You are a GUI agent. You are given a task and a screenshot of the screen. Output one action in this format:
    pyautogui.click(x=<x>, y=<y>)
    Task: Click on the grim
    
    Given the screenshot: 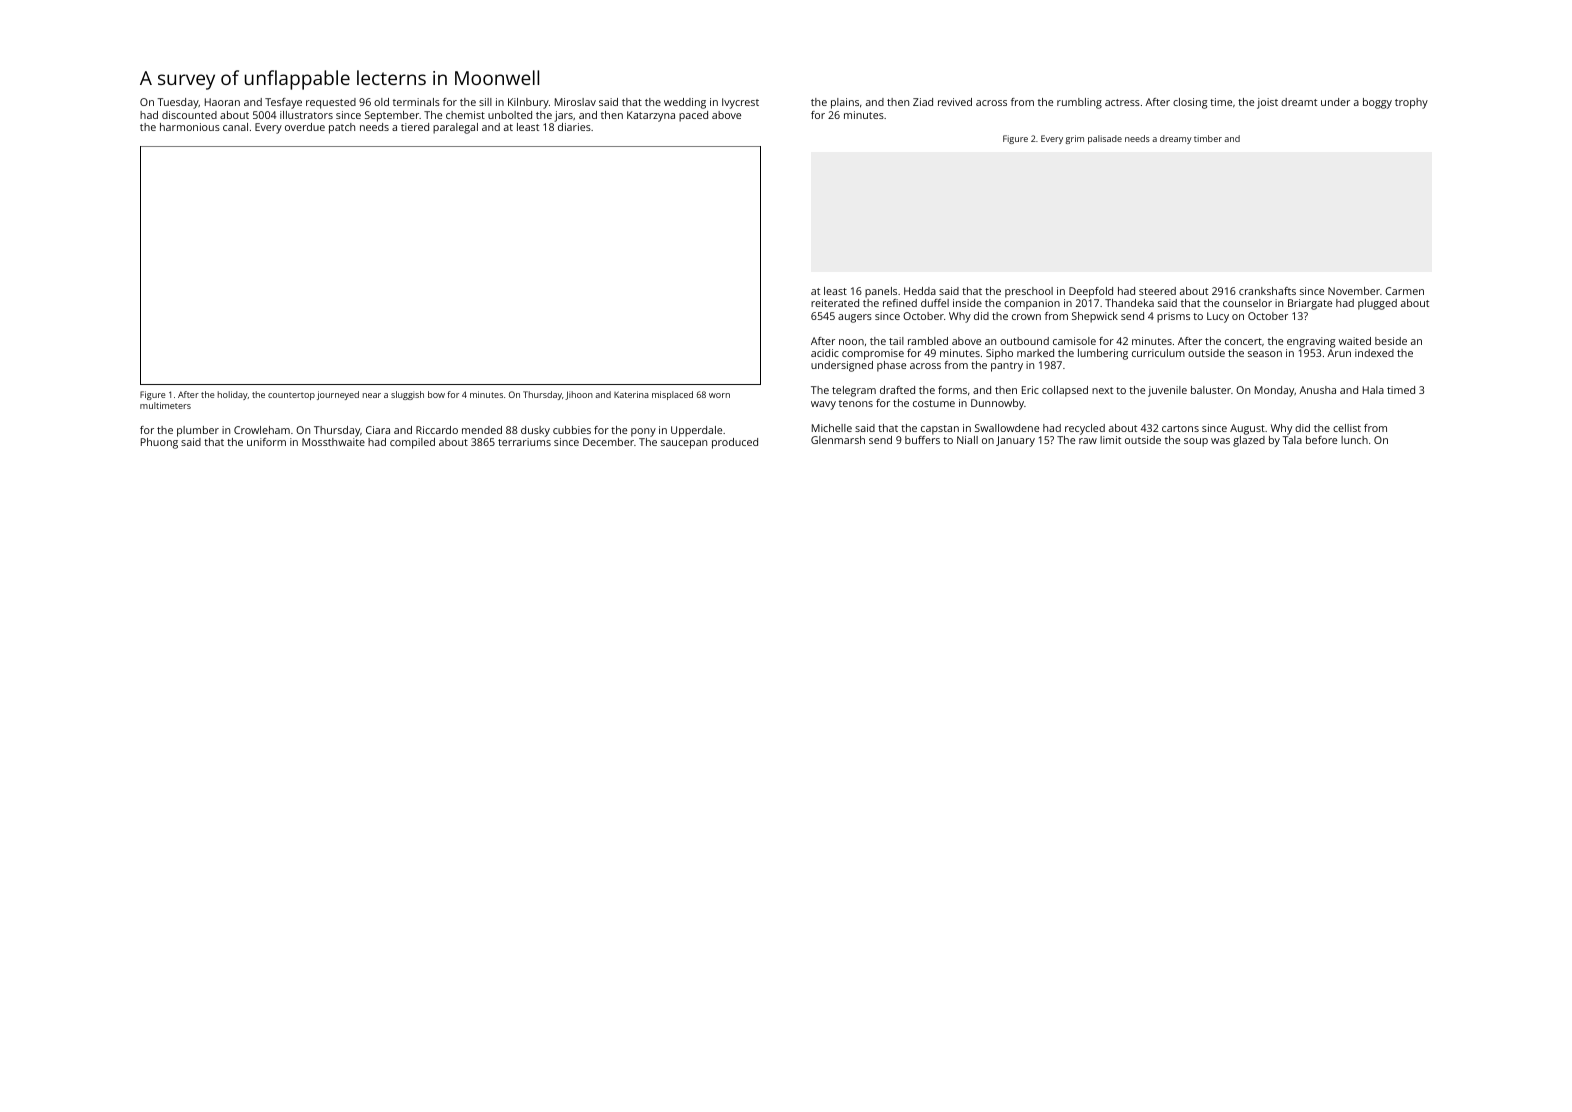 What is the action you would take?
    pyautogui.click(x=1074, y=139)
